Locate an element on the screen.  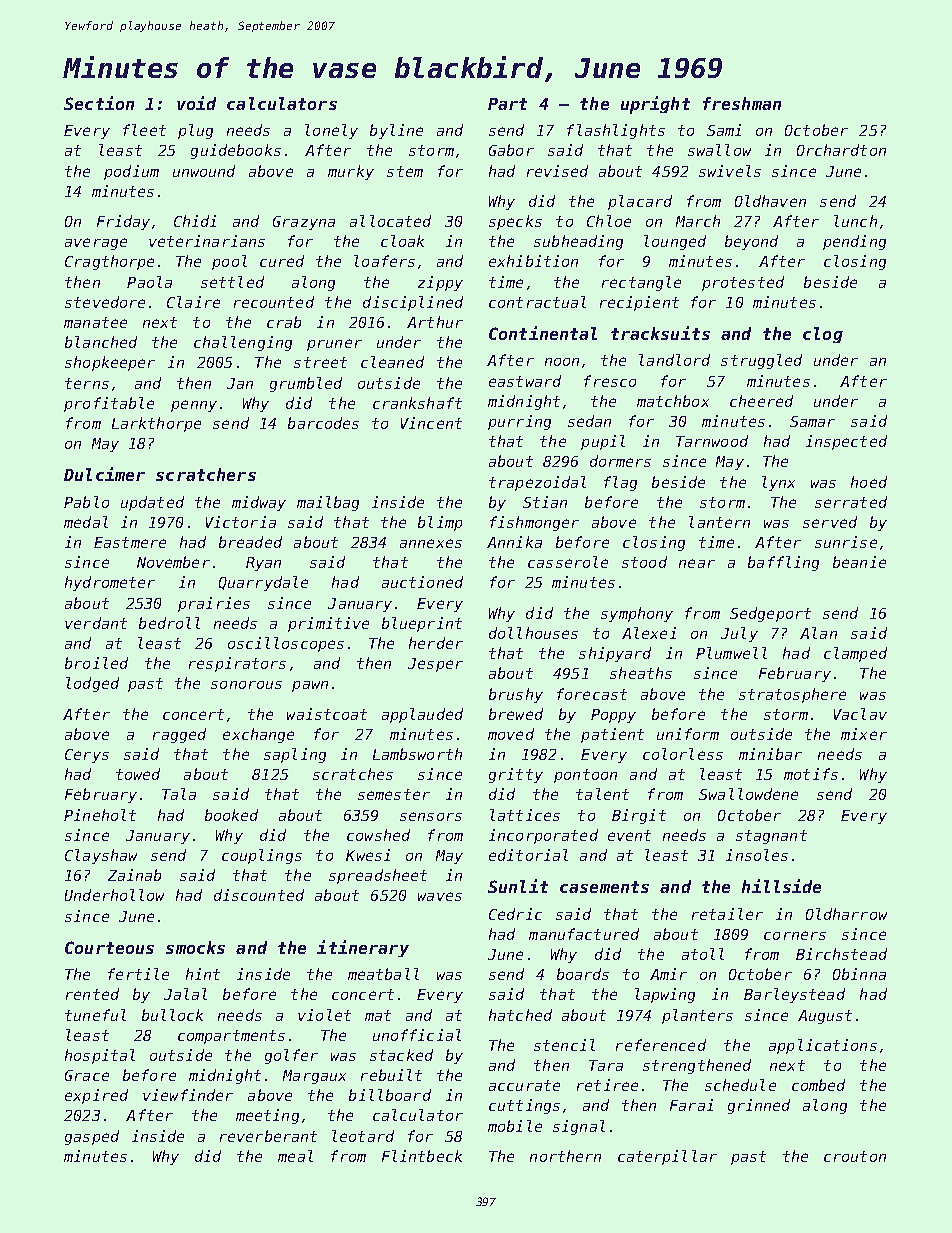
meal is located at coordinates (295, 1156).
